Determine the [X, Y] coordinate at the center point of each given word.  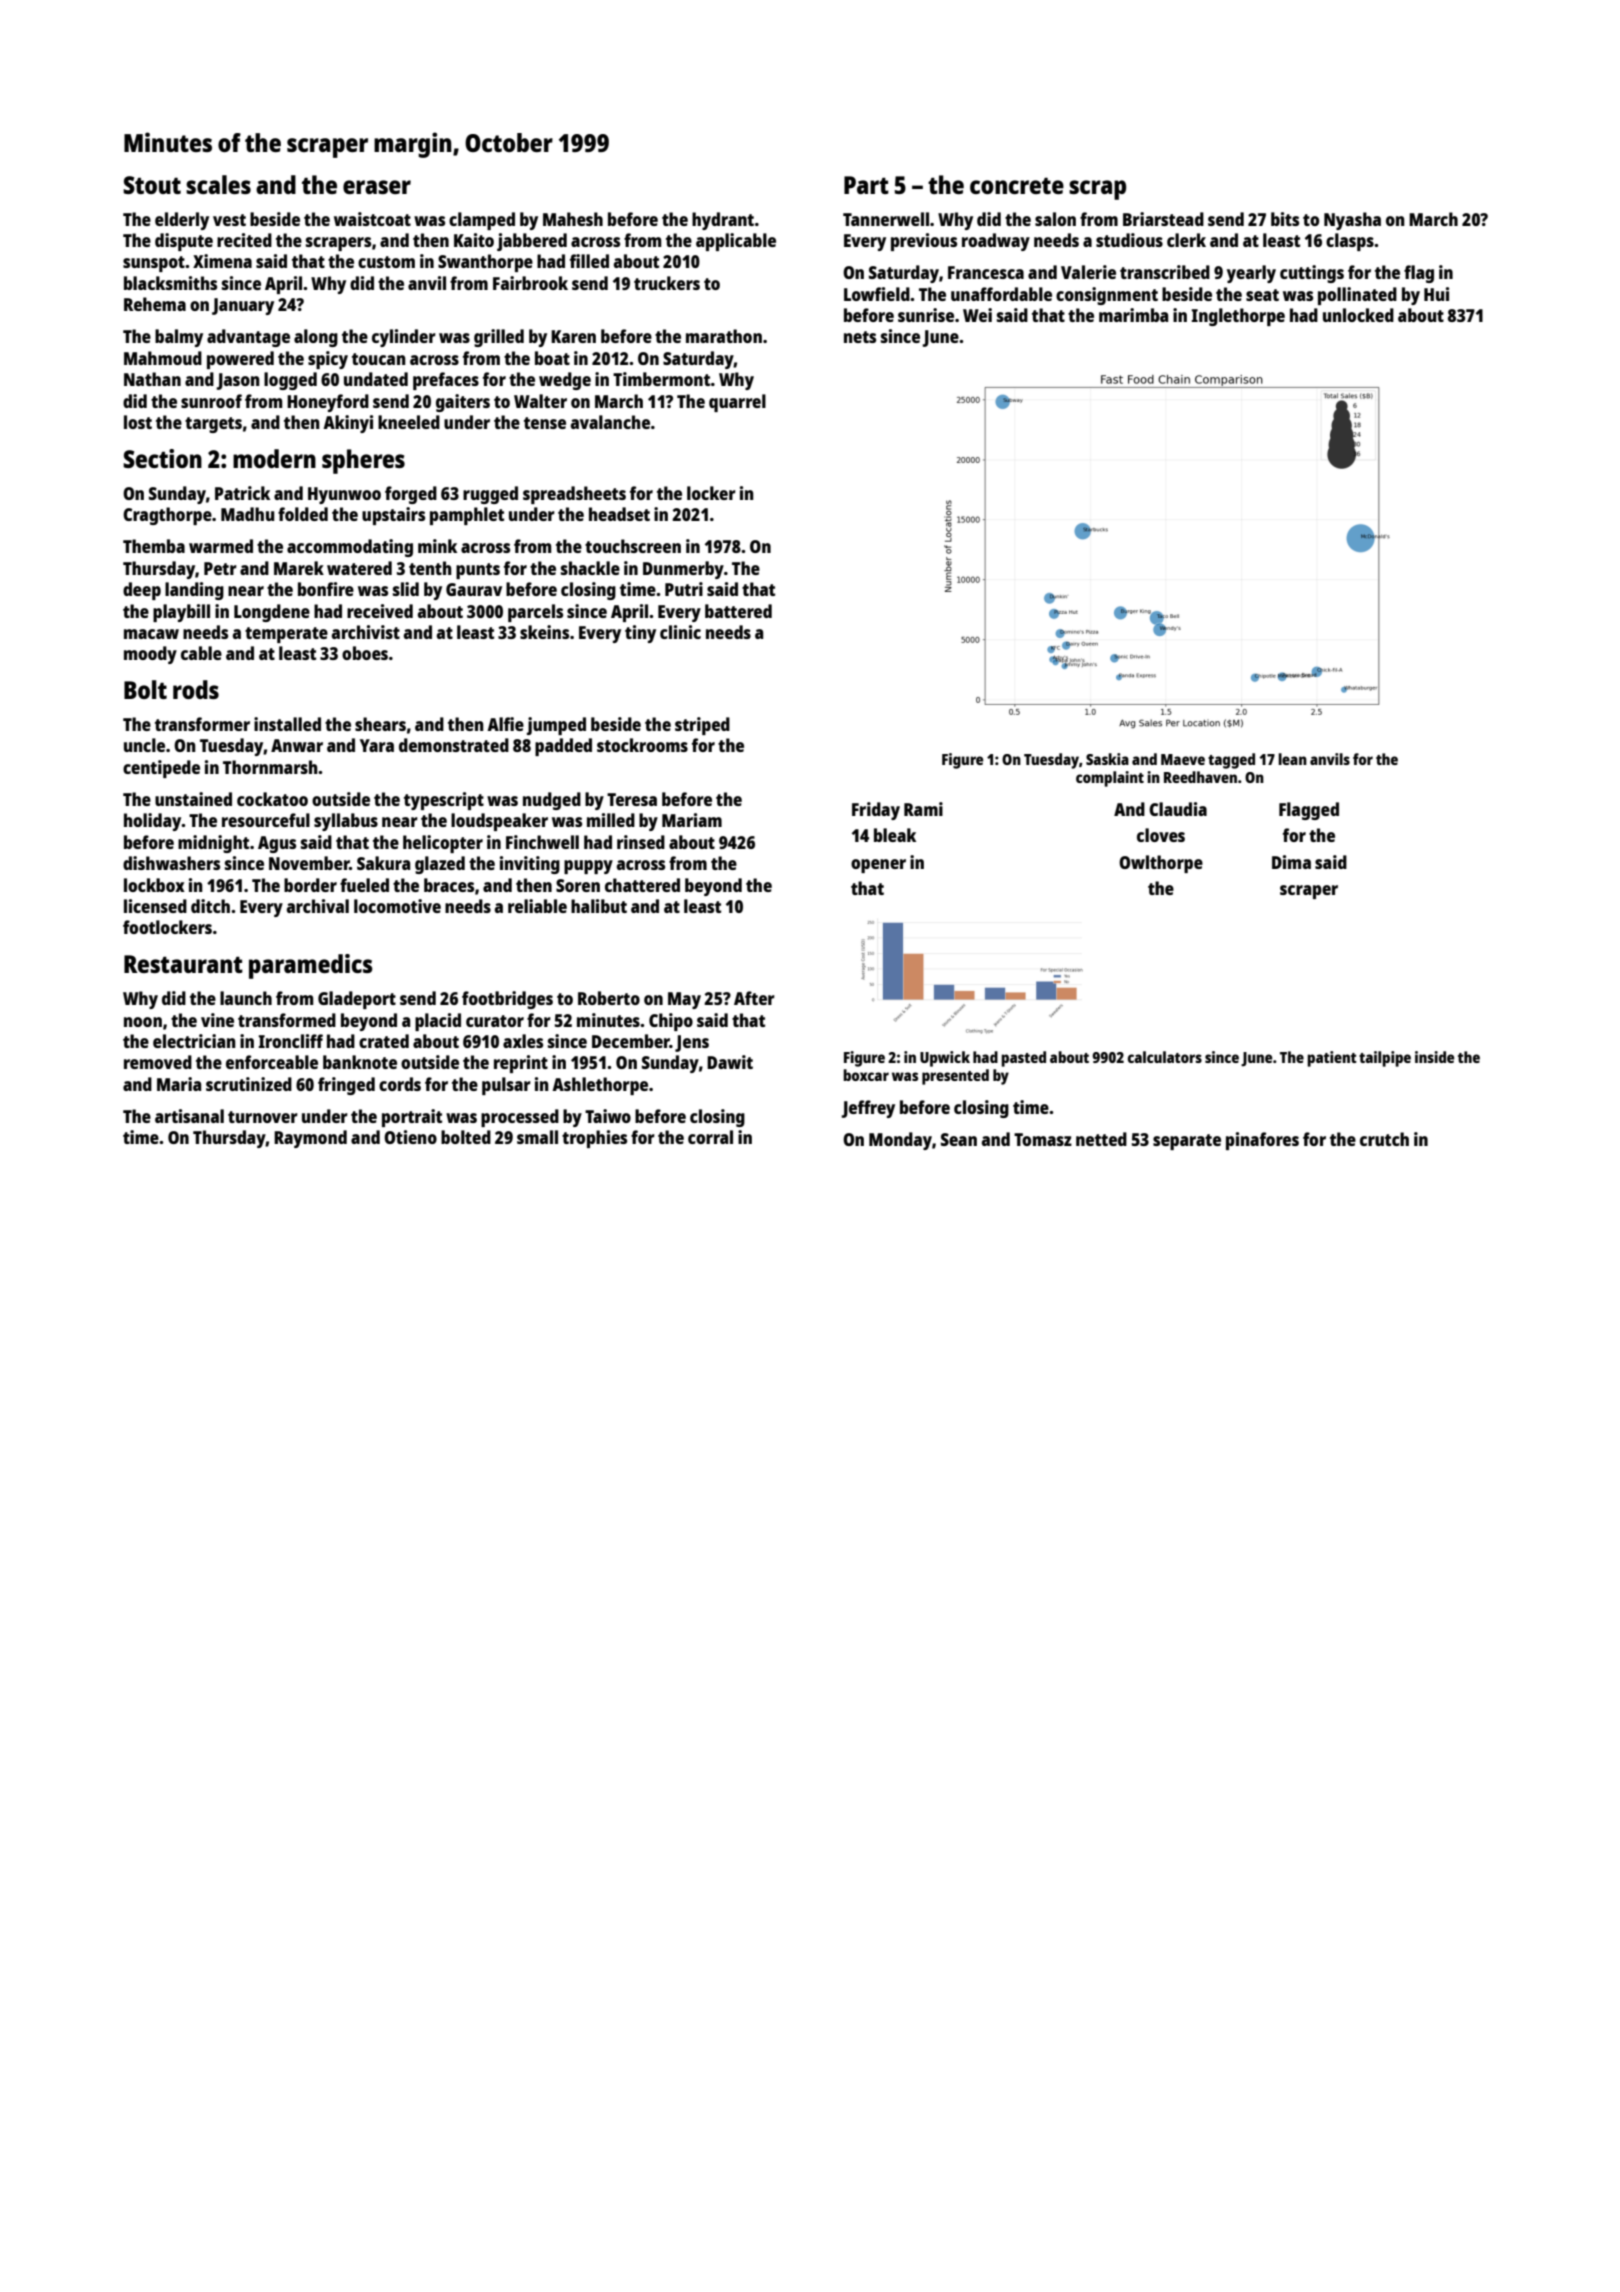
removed [158, 1062]
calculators [1165, 1057]
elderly [182, 221]
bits [1285, 219]
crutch [1384, 1139]
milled [611, 820]
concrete [1017, 186]
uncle [144, 745]
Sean [959, 1139]
